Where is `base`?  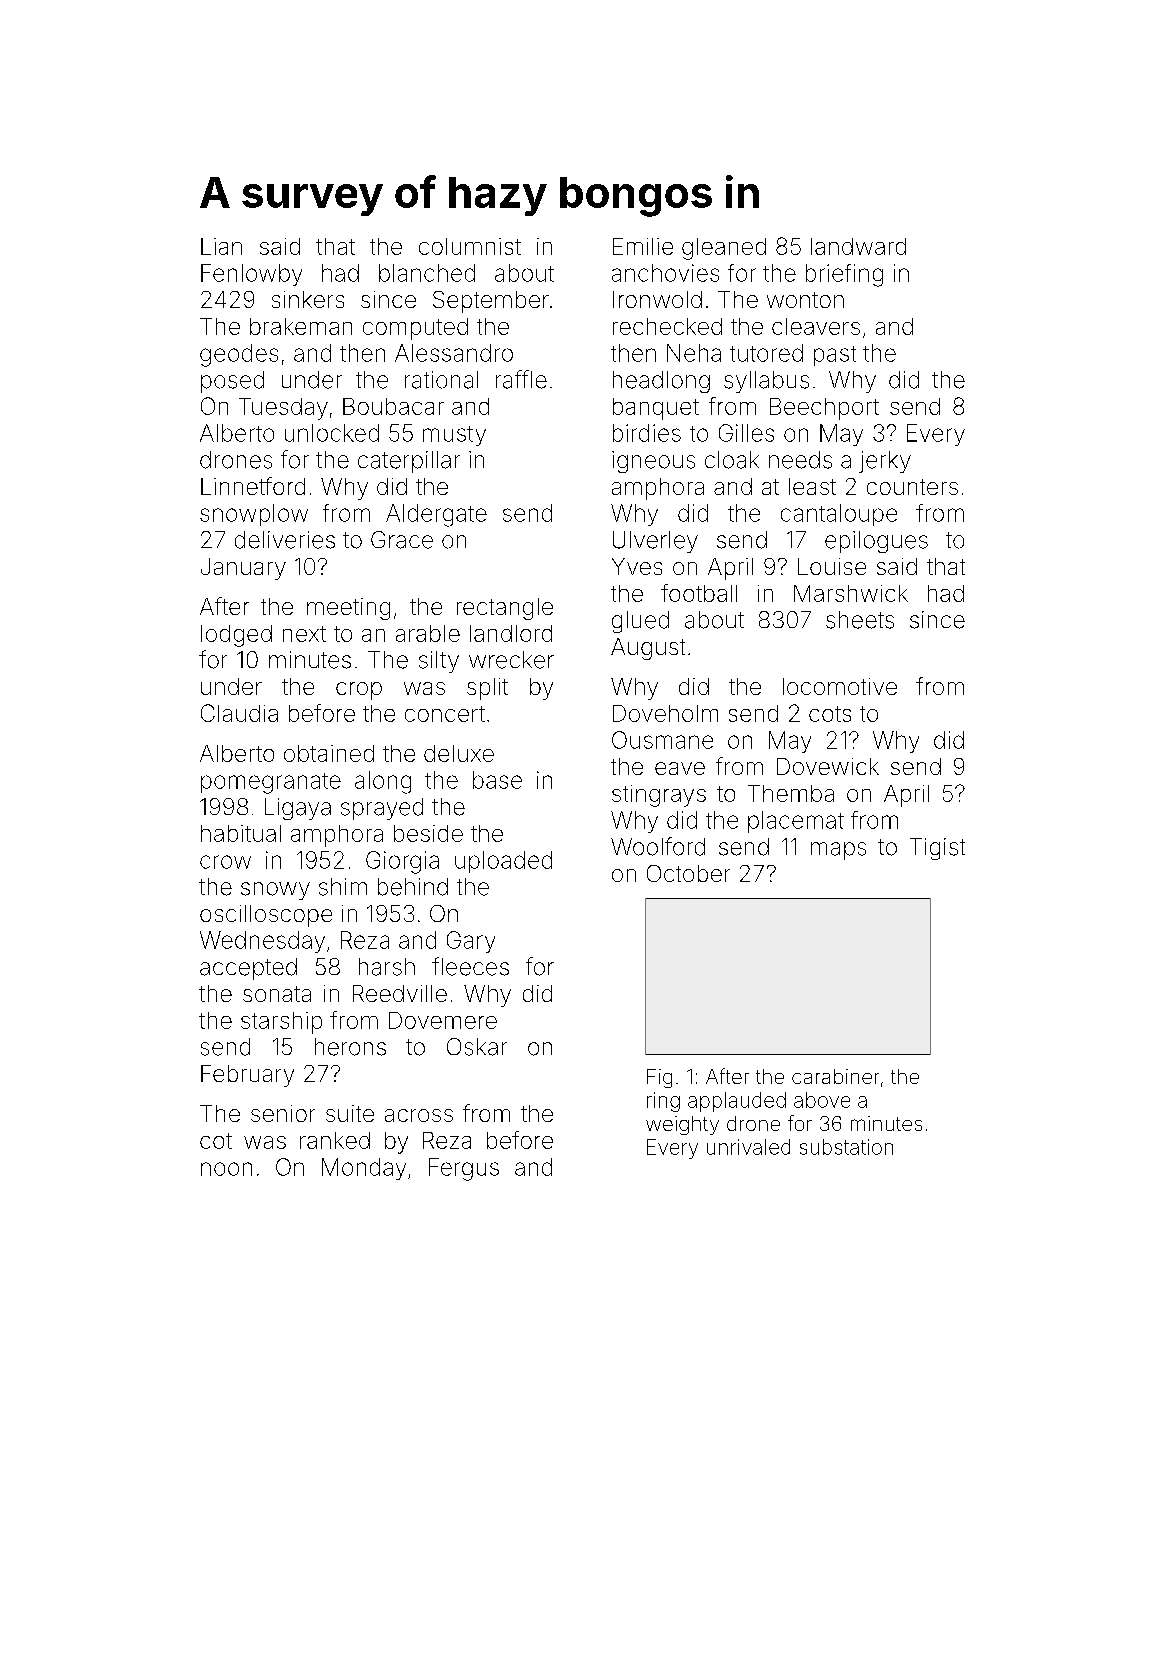 base is located at coordinates (497, 780).
